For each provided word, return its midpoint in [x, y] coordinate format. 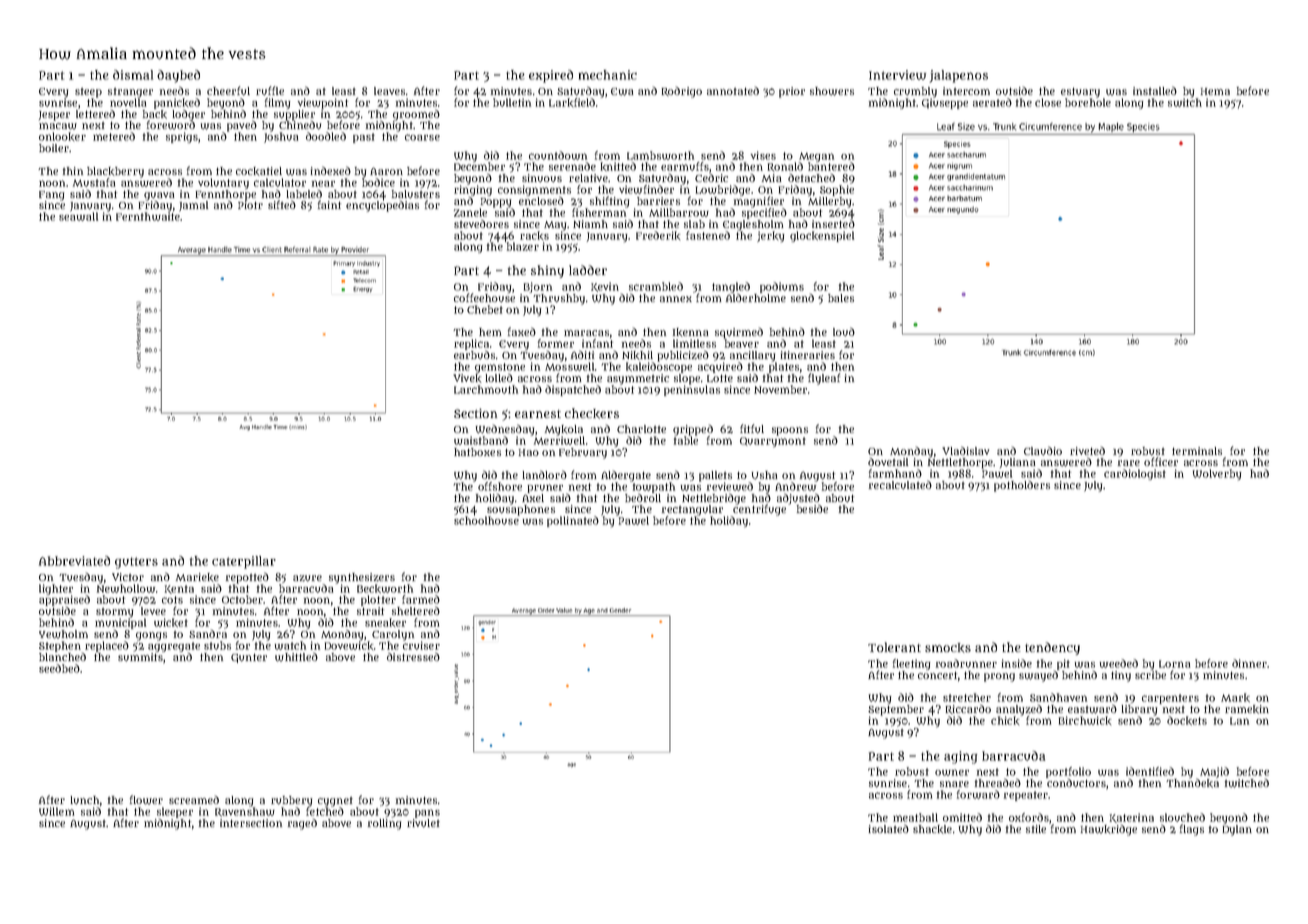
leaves [389, 91]
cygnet [335, 802]
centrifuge [759, 510]
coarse [422, 137]
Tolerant [894, 647]
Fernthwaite [148, 216]
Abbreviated [74, 561]
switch [1185, 102]
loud [844, 332]
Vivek [467, 378]
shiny [547, 271]
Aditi [582, 354]
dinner [1249, 663]
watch [290, 645]
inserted [833, 223]
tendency [1052, 648]
